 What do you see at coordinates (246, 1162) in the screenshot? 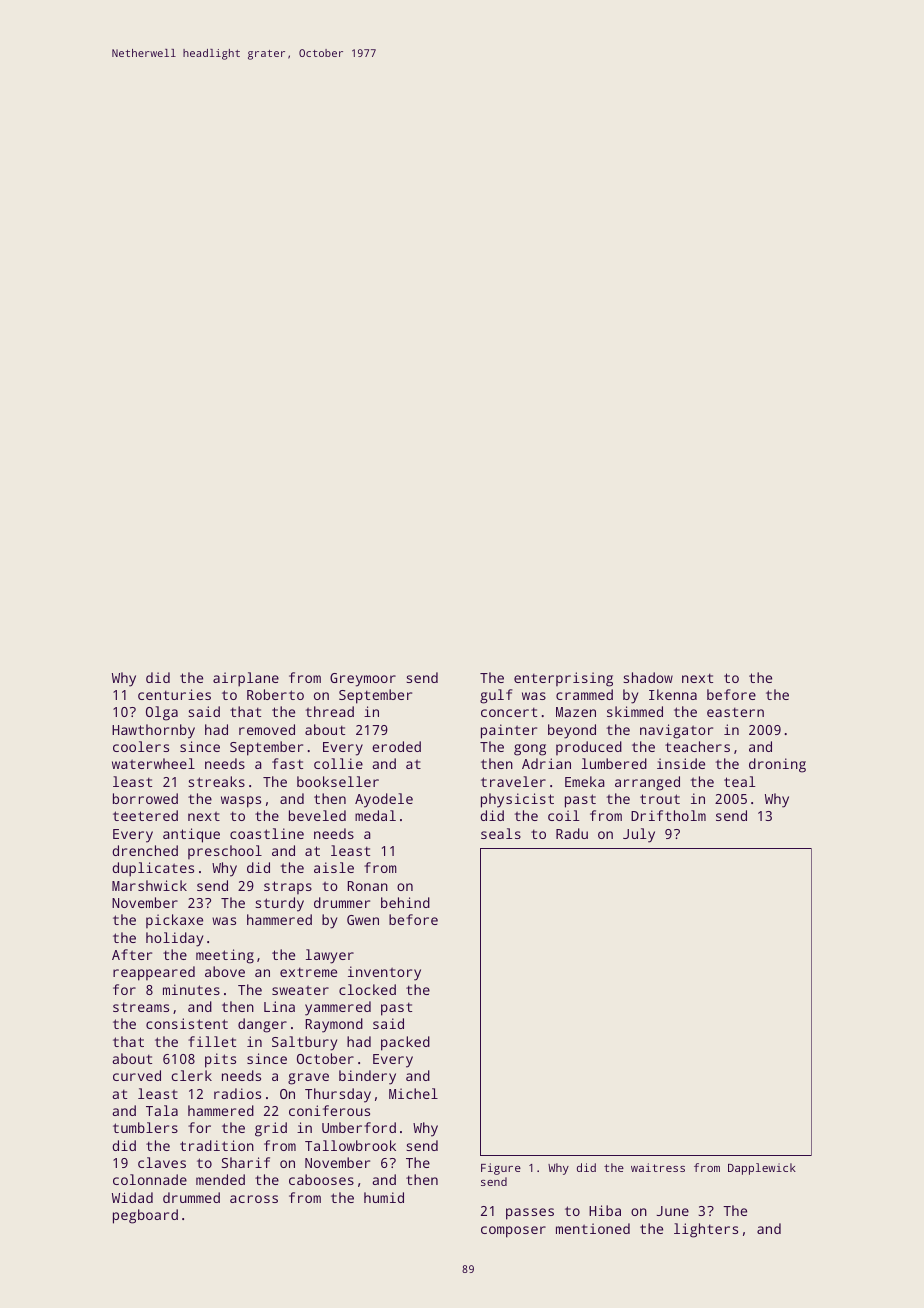
I see `Sharif` at bounding box center [246, 1162].
